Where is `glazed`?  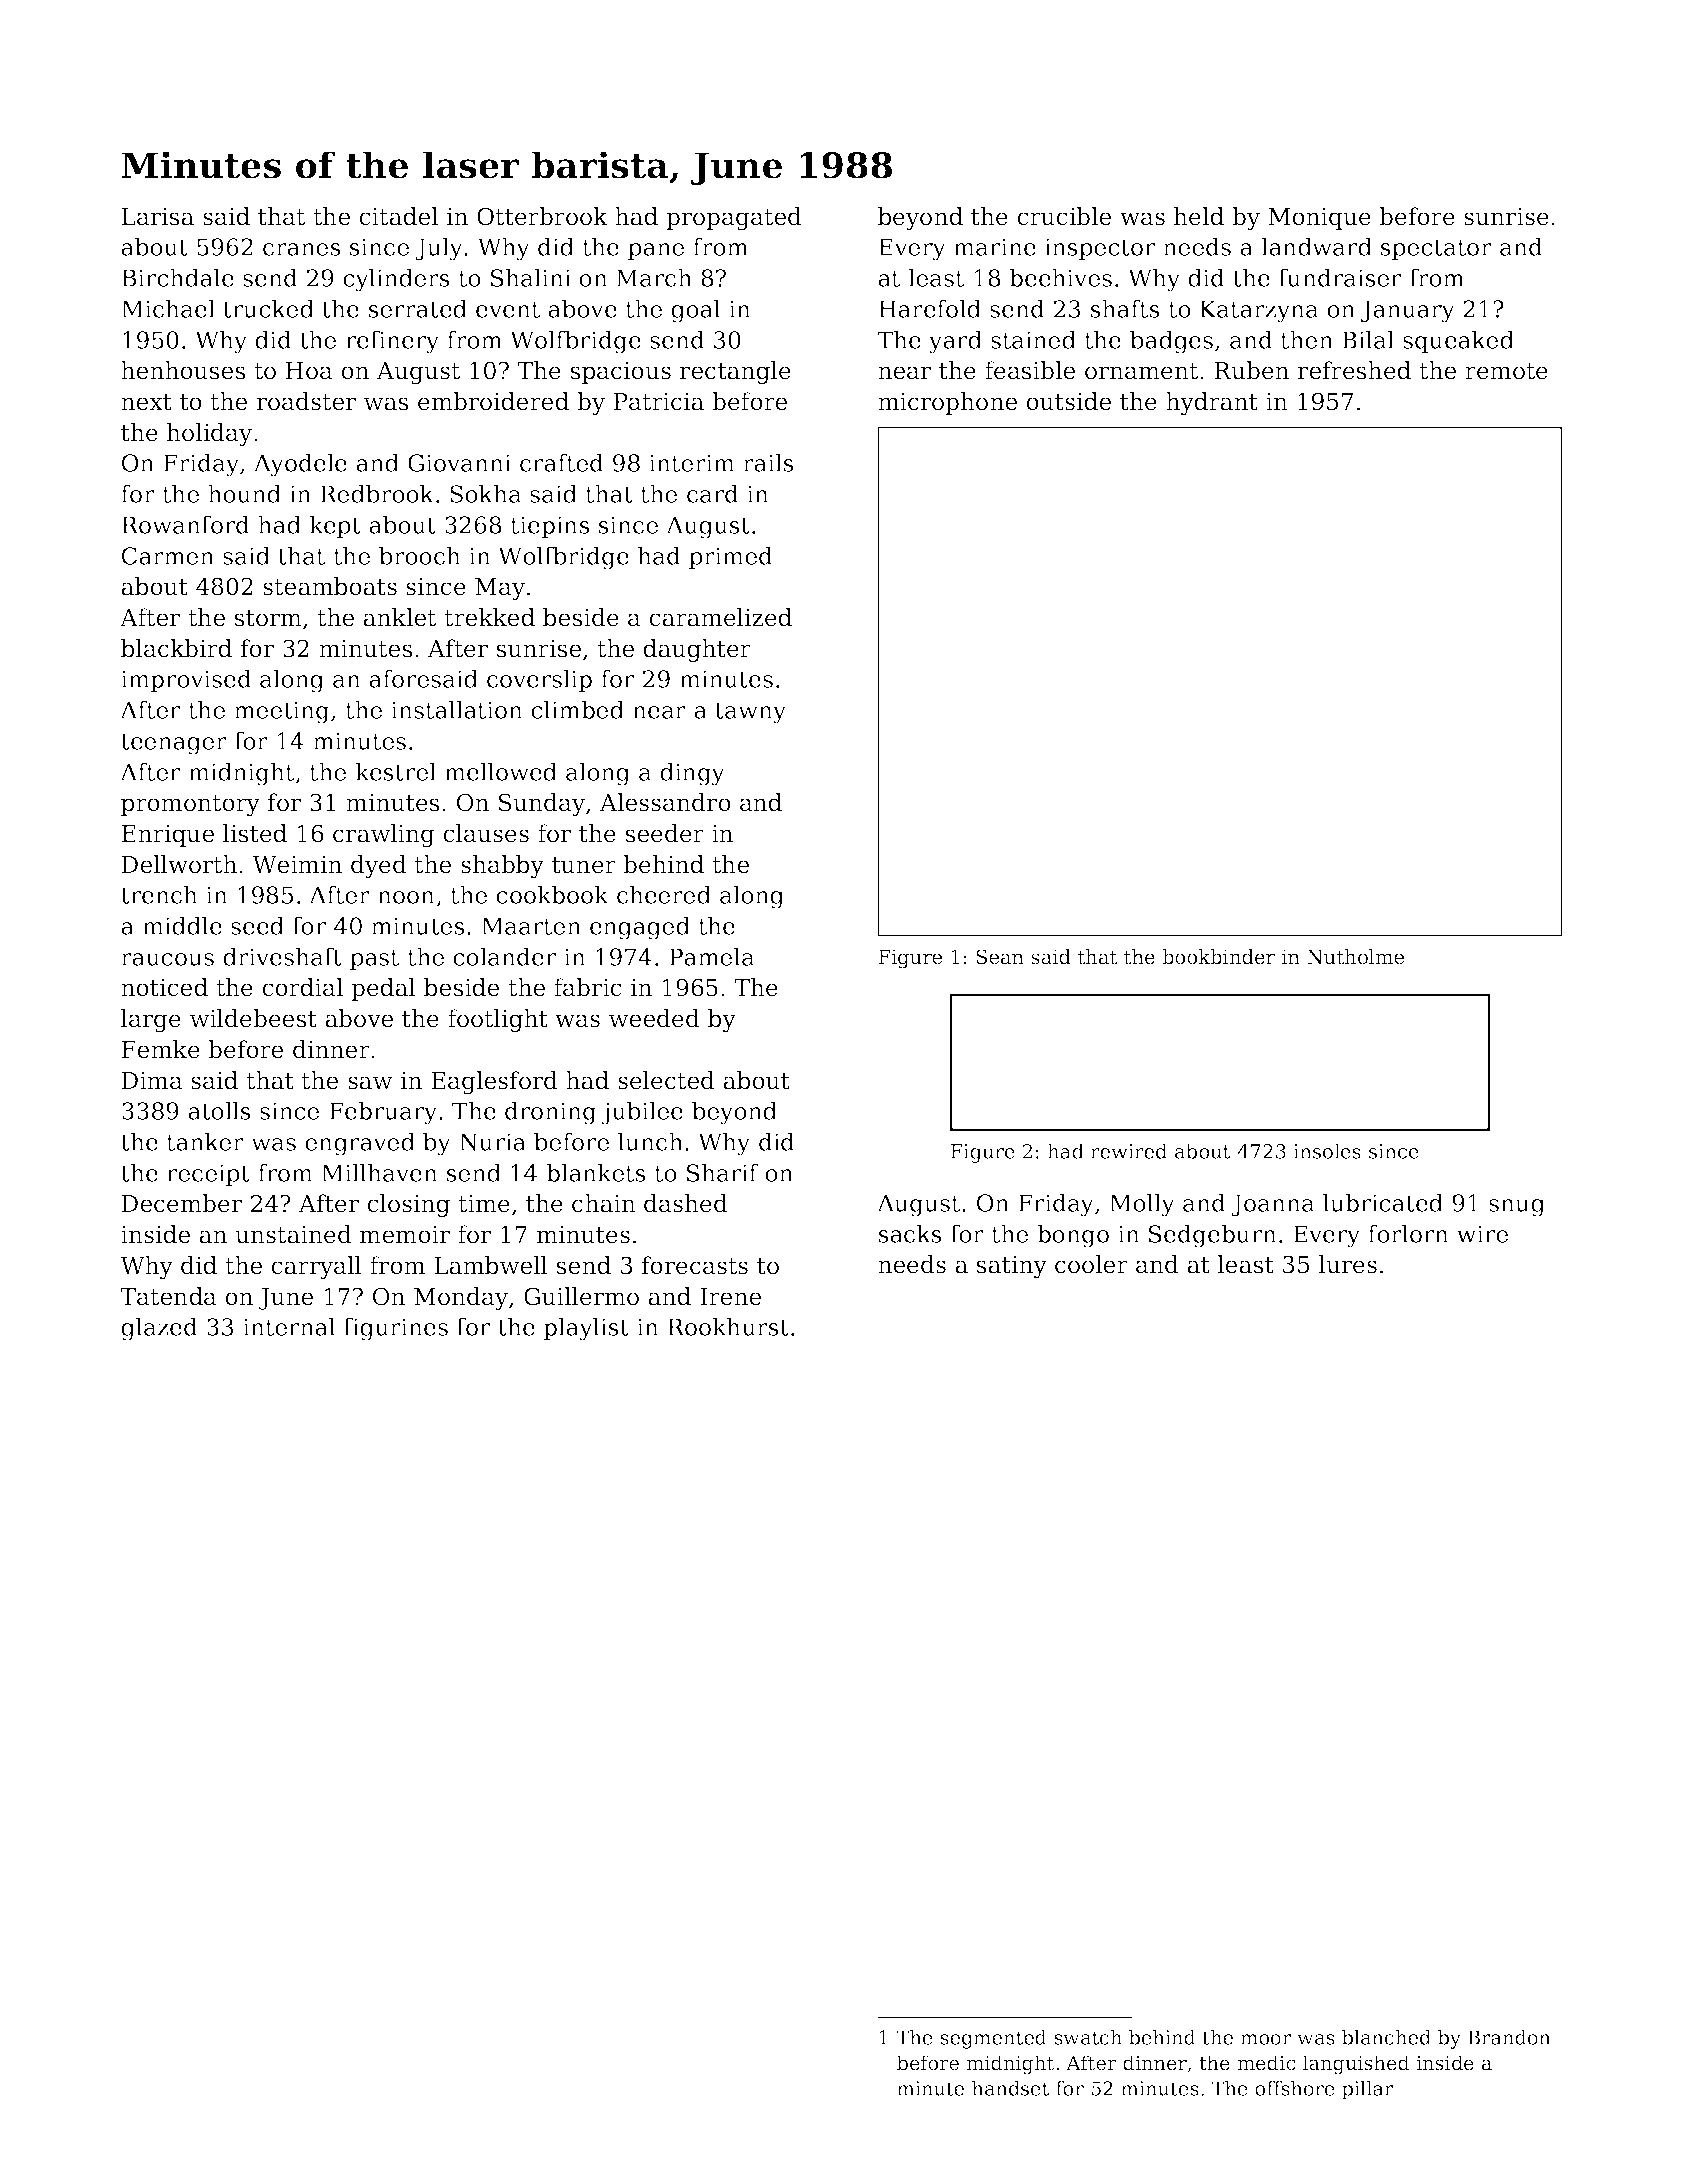
glazed is located at coordinates (159, 1329).
